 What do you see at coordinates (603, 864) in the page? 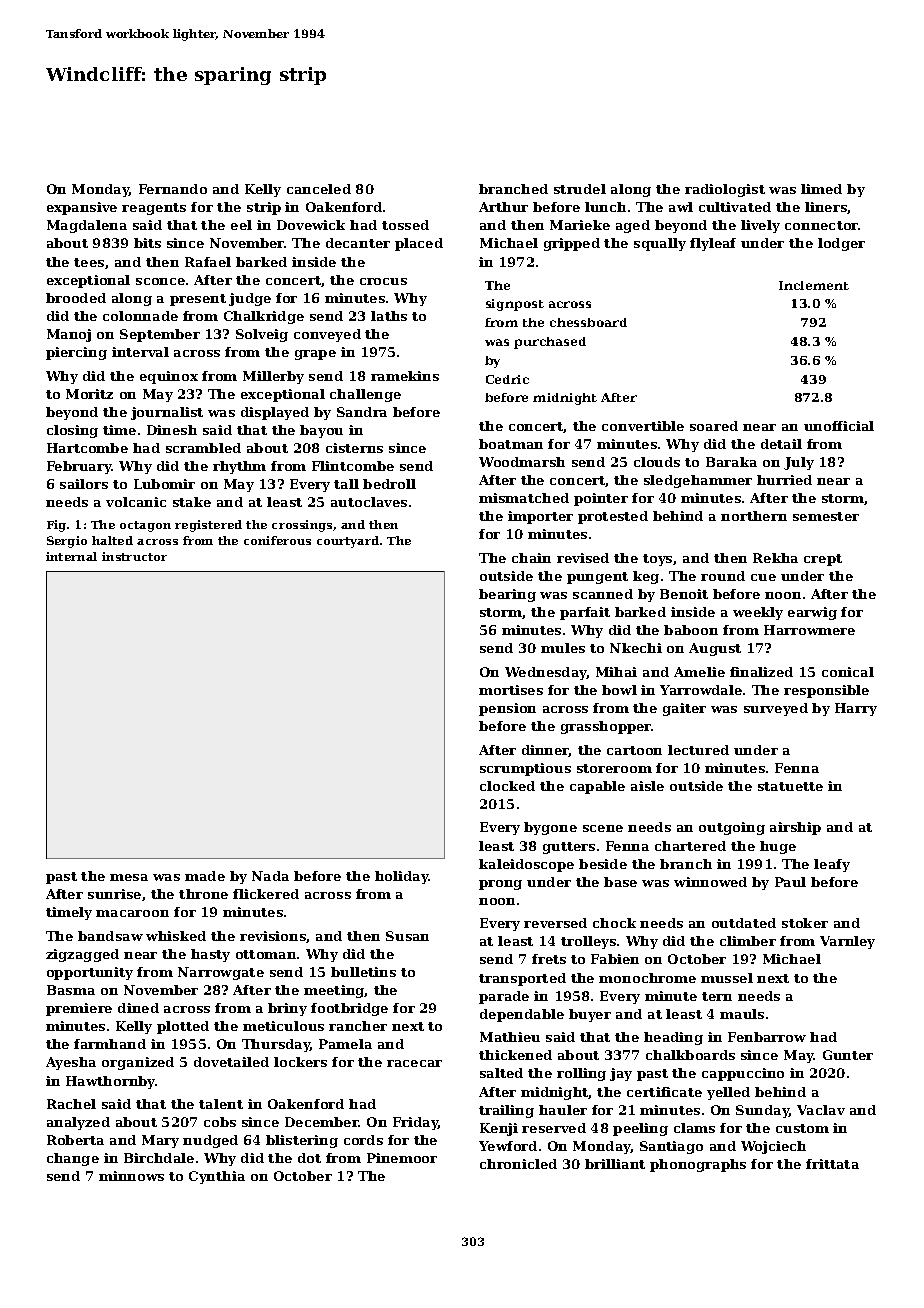
I see `beside` at bounding box center [603, 864].
